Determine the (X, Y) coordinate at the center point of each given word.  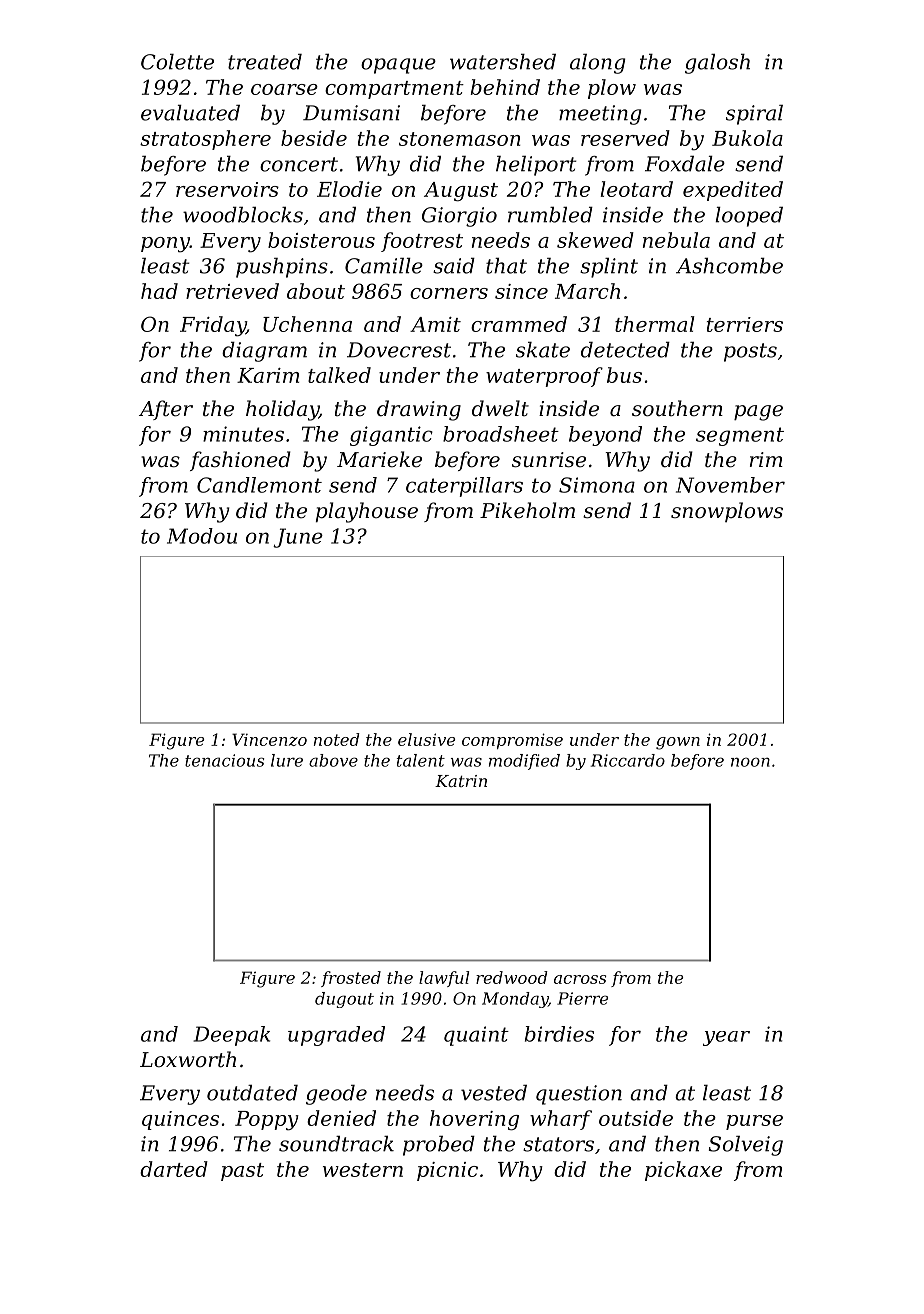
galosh (717, 64)
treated (265, 62)
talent (421, 760)
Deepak (231, 1036)
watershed (503, 62)
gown (678, 743)
